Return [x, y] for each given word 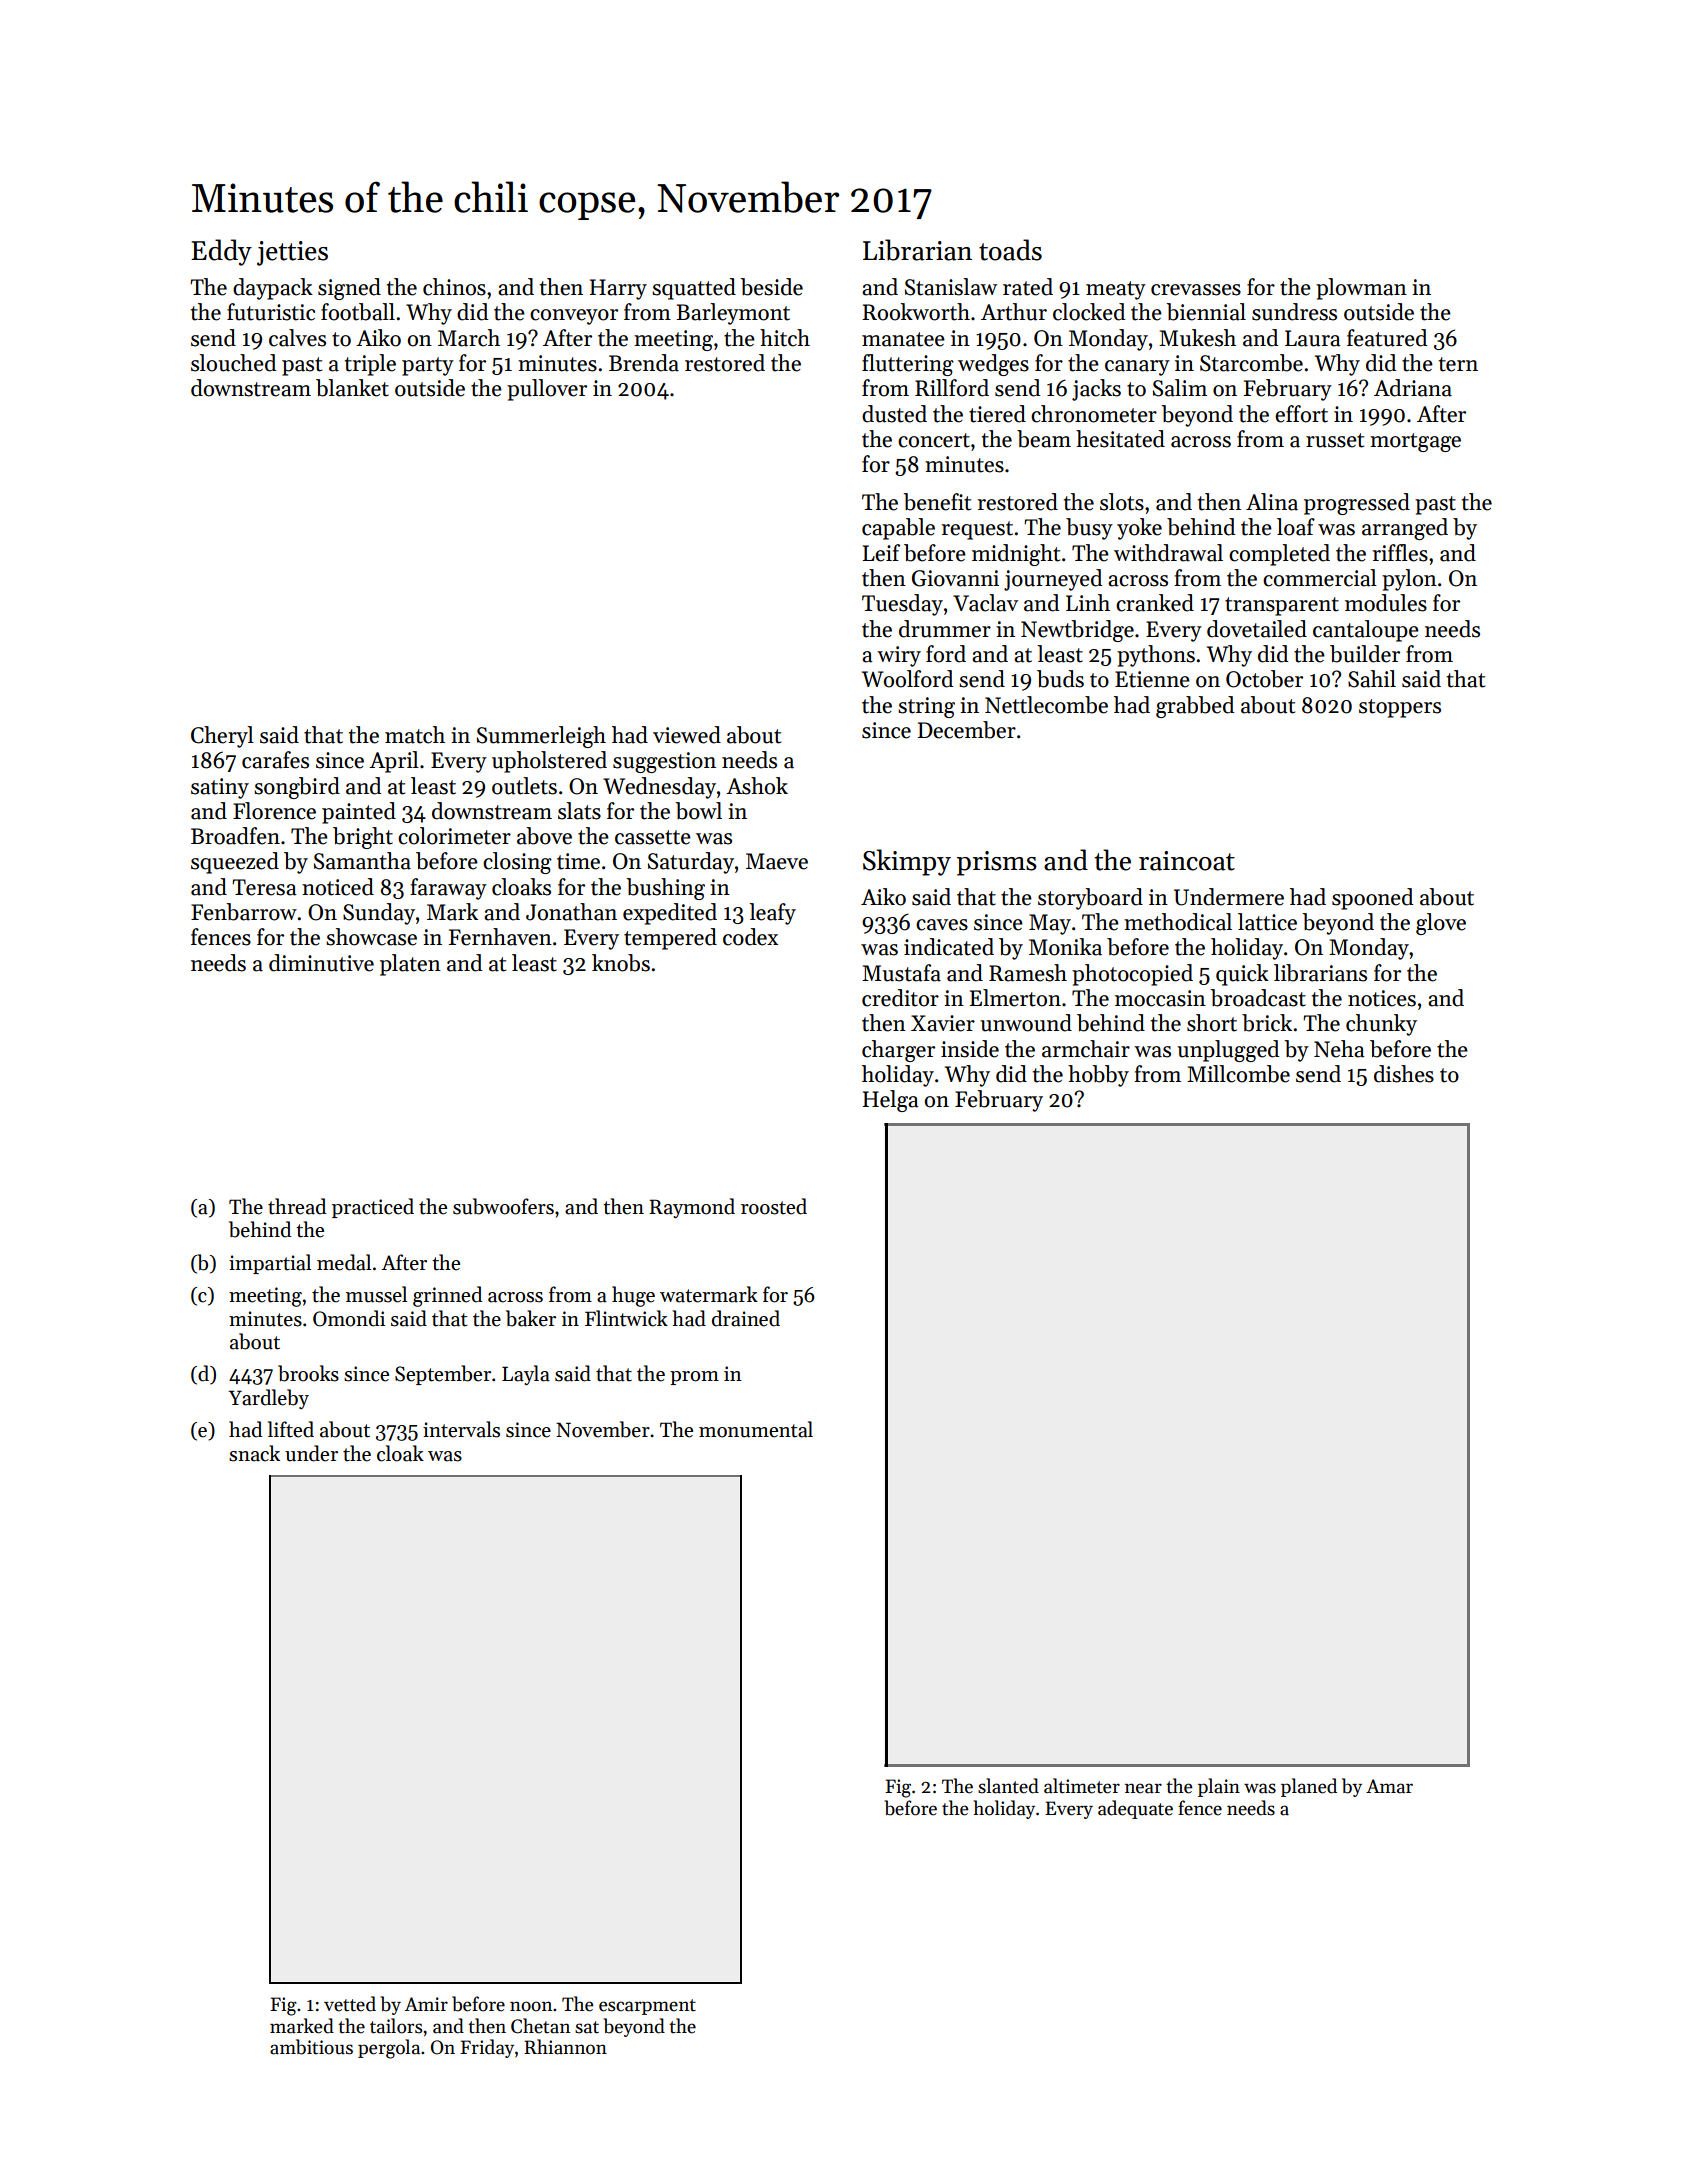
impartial [270, 1264]
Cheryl [222, 737]
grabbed [1195, 707]
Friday [487, 2048]
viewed [687, 735]
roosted [774, 1206]
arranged [1405, 529]
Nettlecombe [1046, 705]
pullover [547, 390]
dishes [1404, 1074]
